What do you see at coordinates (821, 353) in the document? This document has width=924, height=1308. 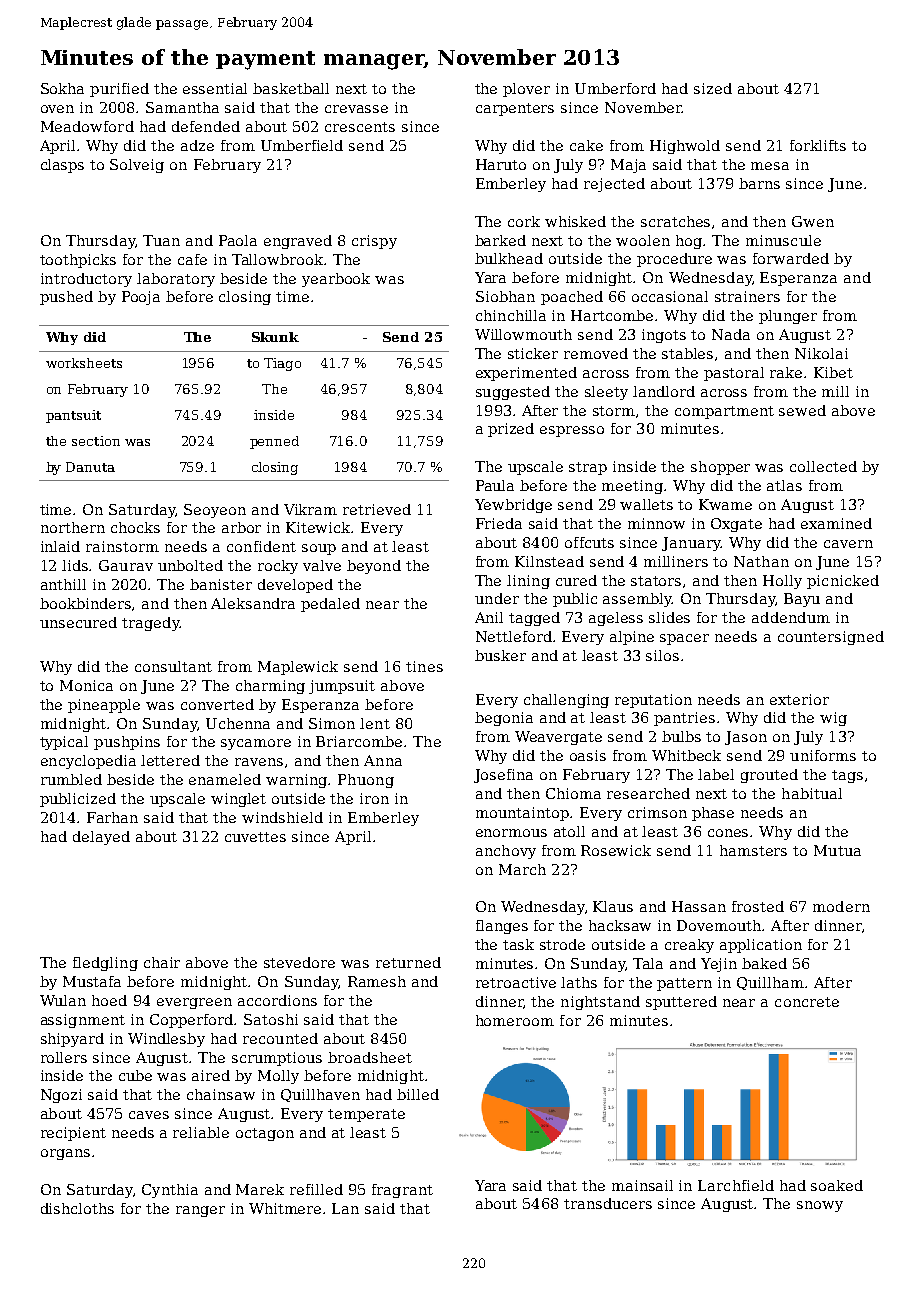 I see `Nikolai` at bounding box center [821, 353].
